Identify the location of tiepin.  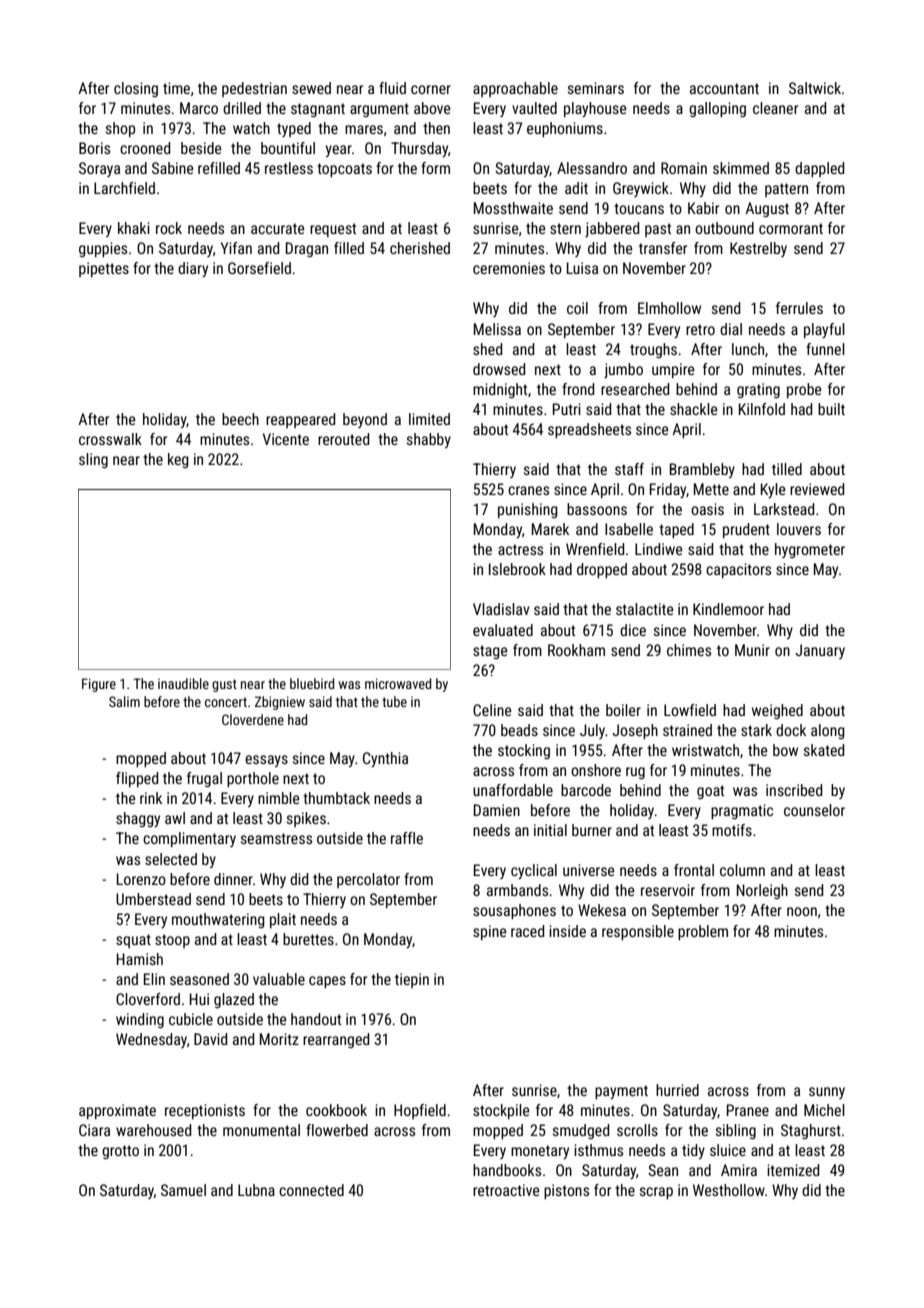
(412, 980).
